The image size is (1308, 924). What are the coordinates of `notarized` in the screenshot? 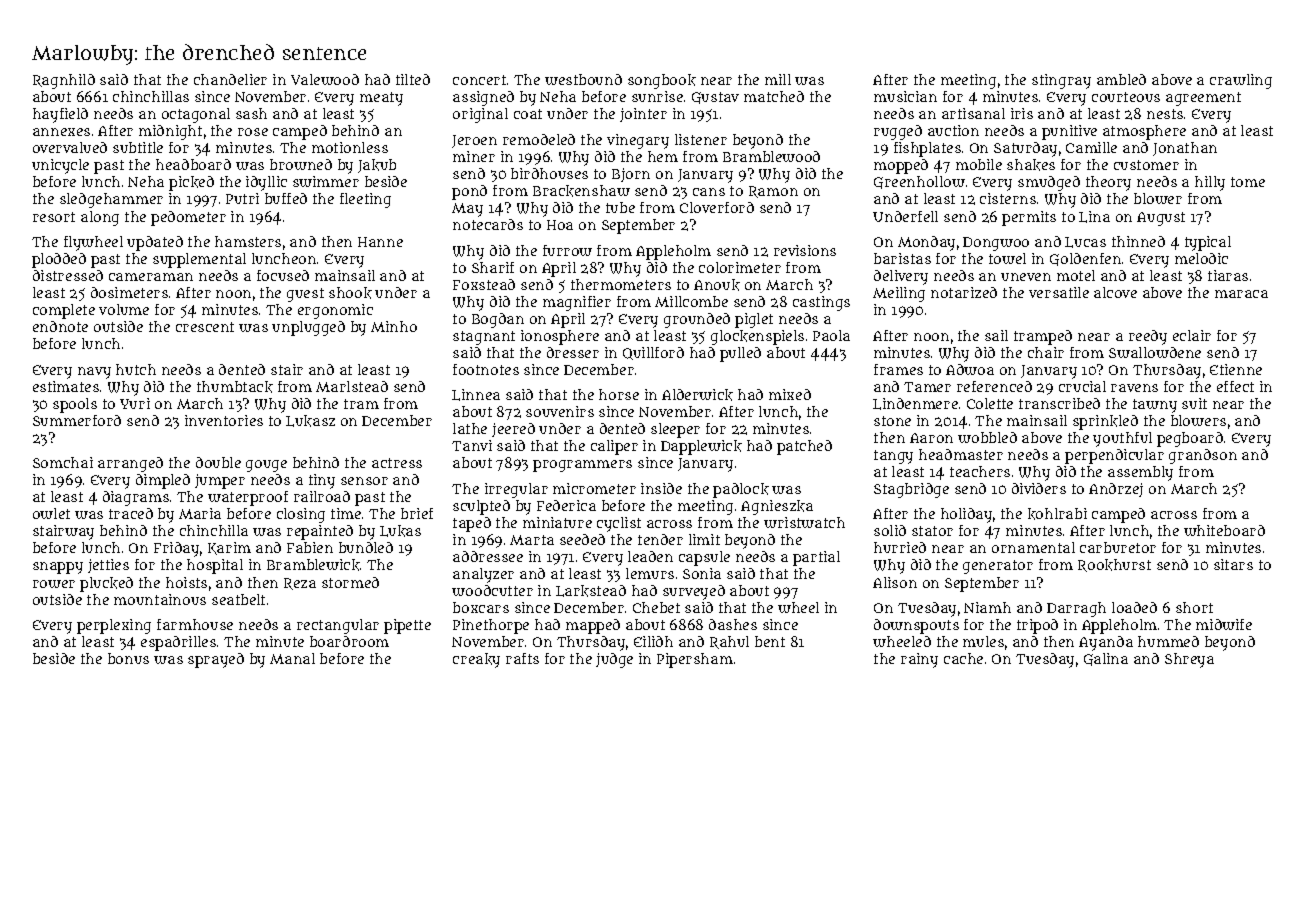 It's located at (964, 292).
